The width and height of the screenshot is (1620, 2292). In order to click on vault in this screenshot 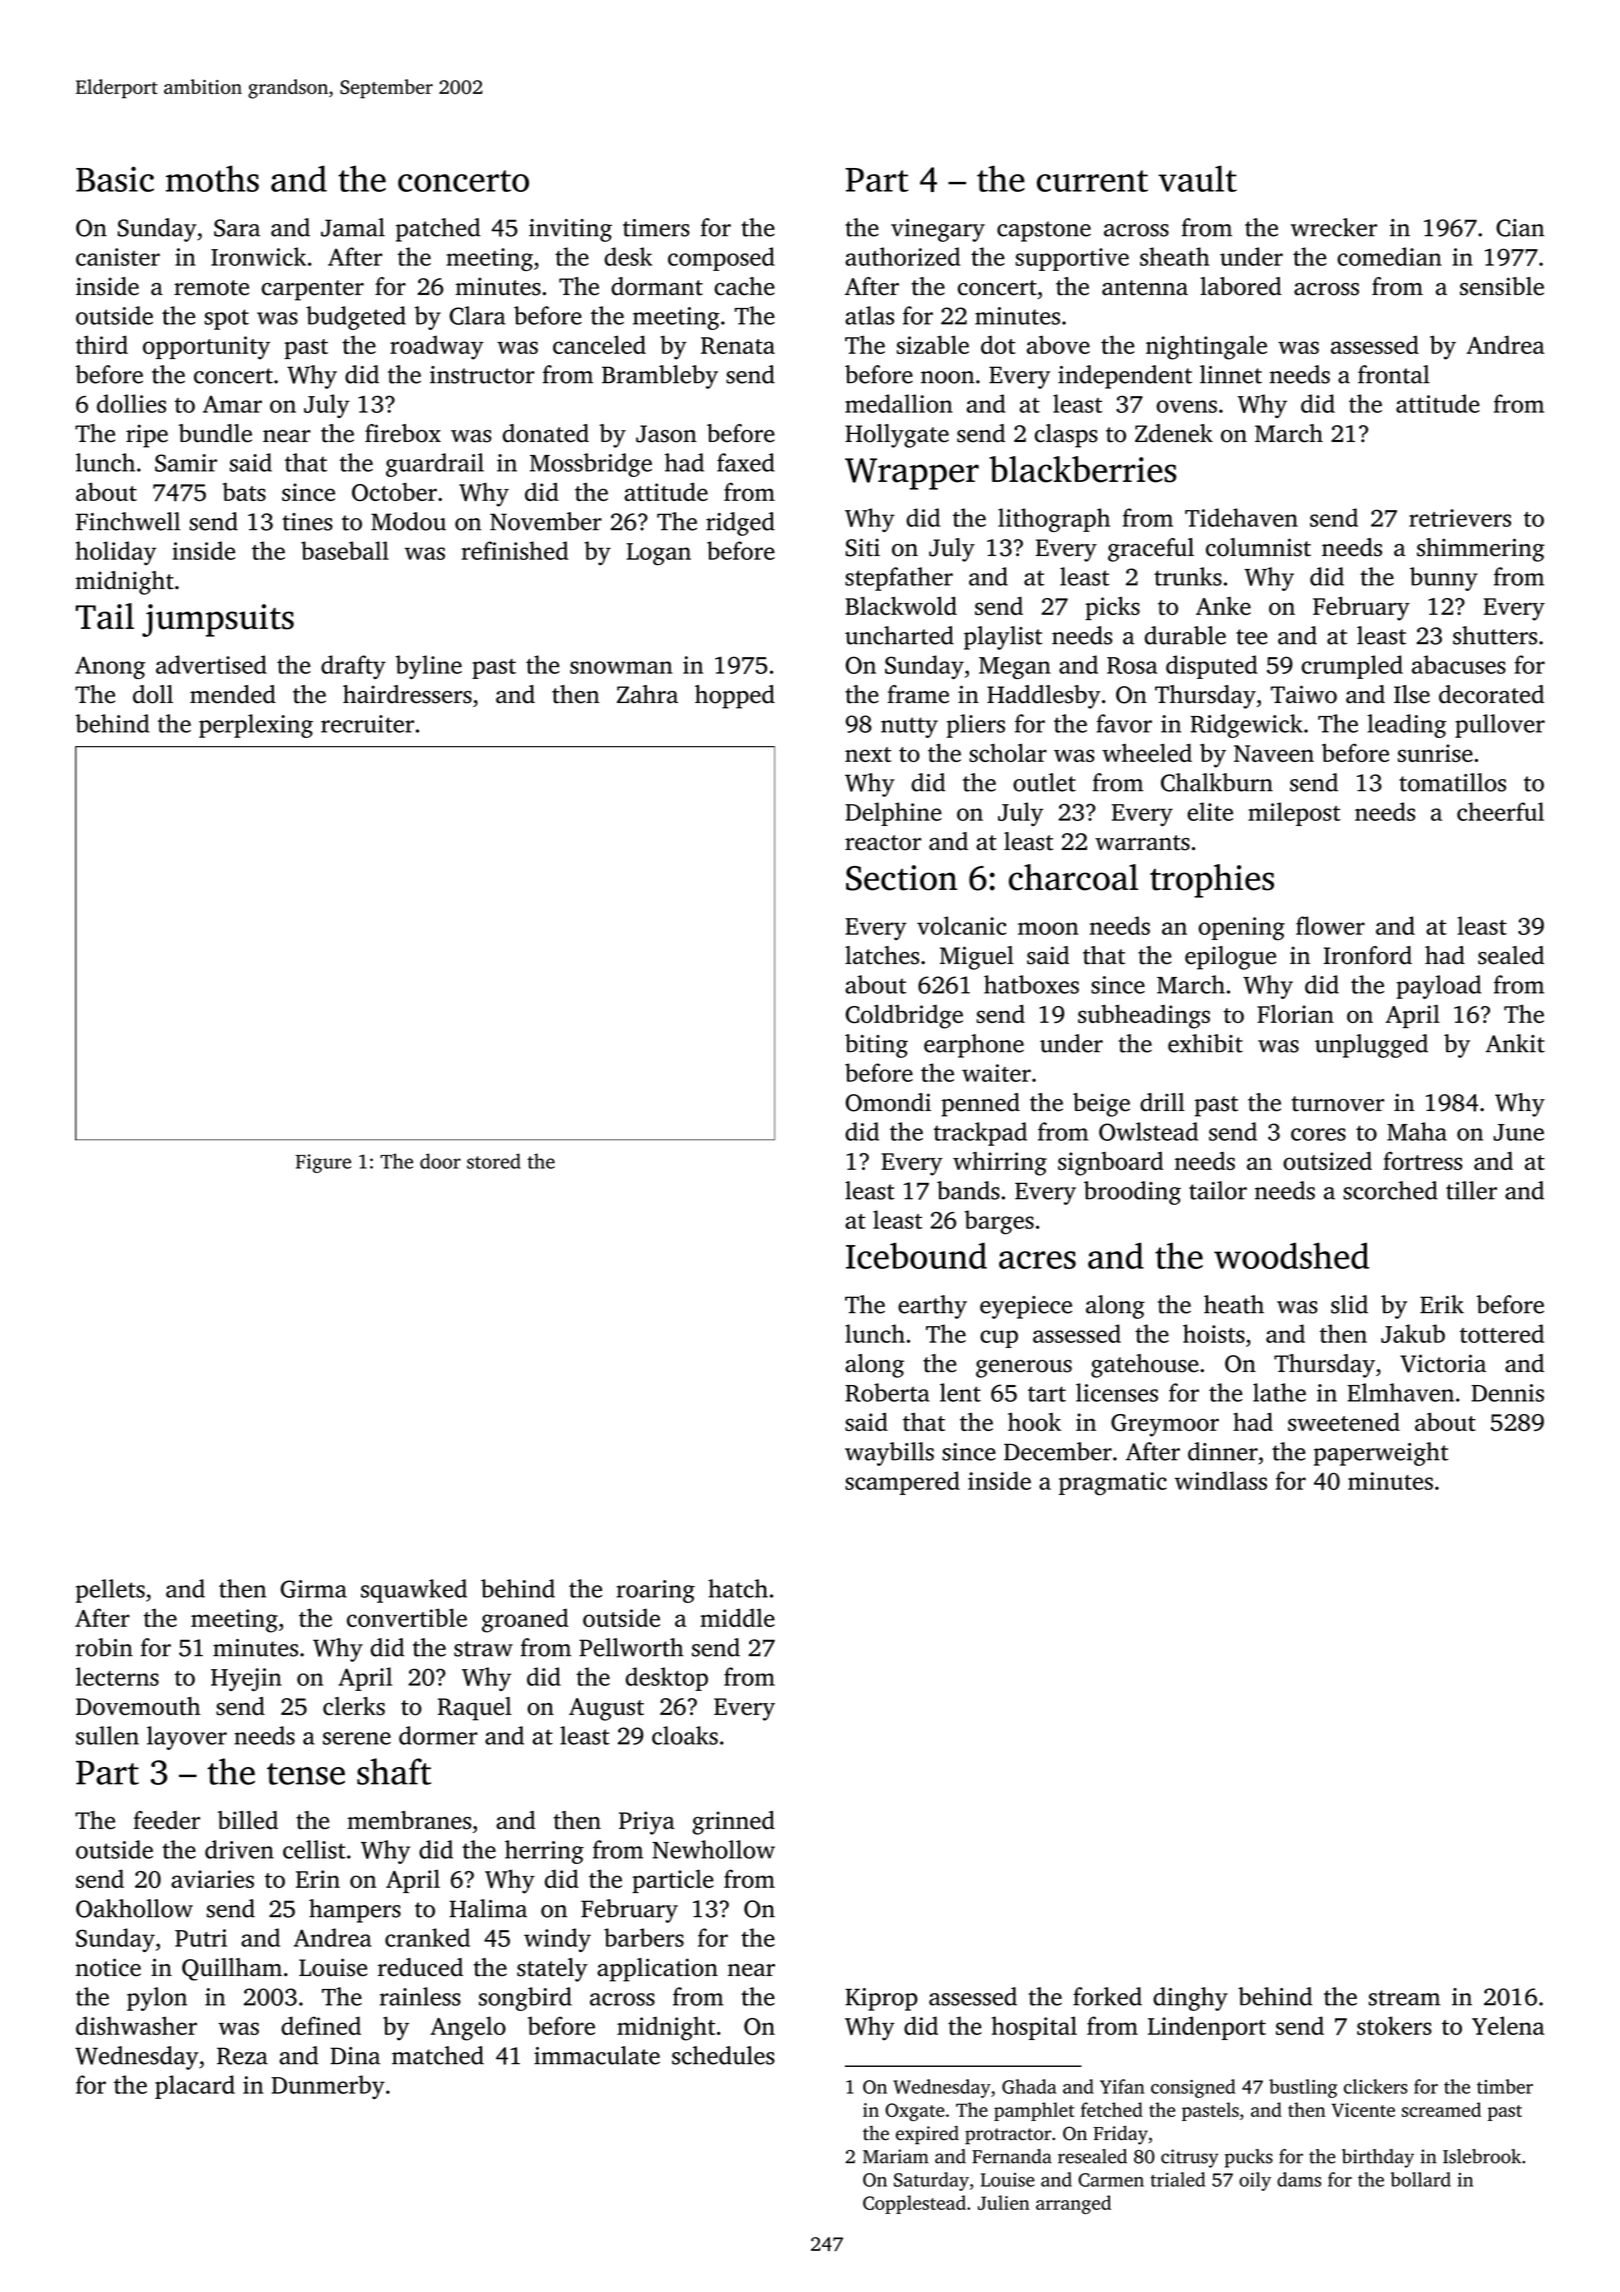, I will do `click(1197, 178)`.
